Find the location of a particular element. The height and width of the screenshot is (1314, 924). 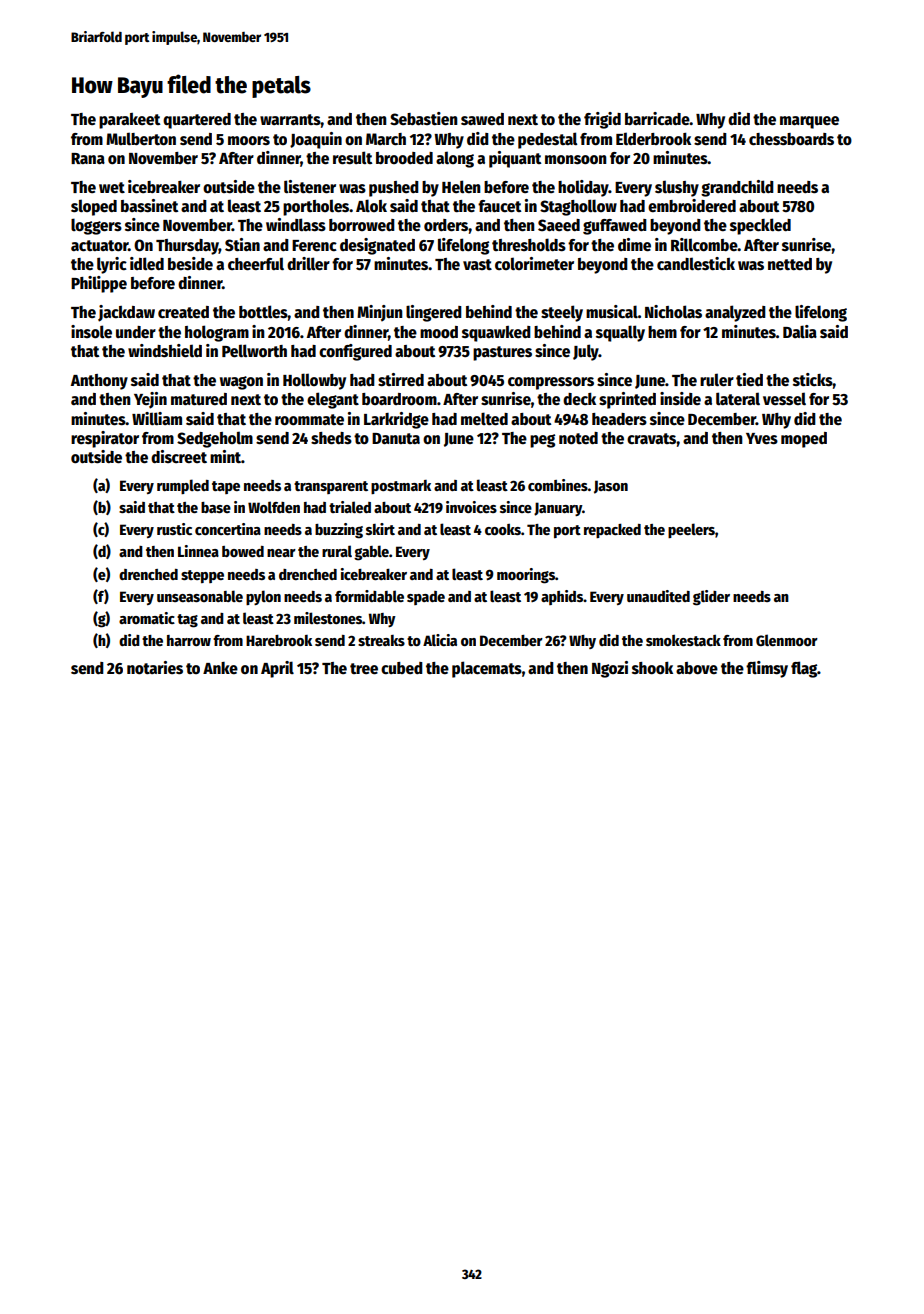

postmark is located at coordinates (401, 487).
